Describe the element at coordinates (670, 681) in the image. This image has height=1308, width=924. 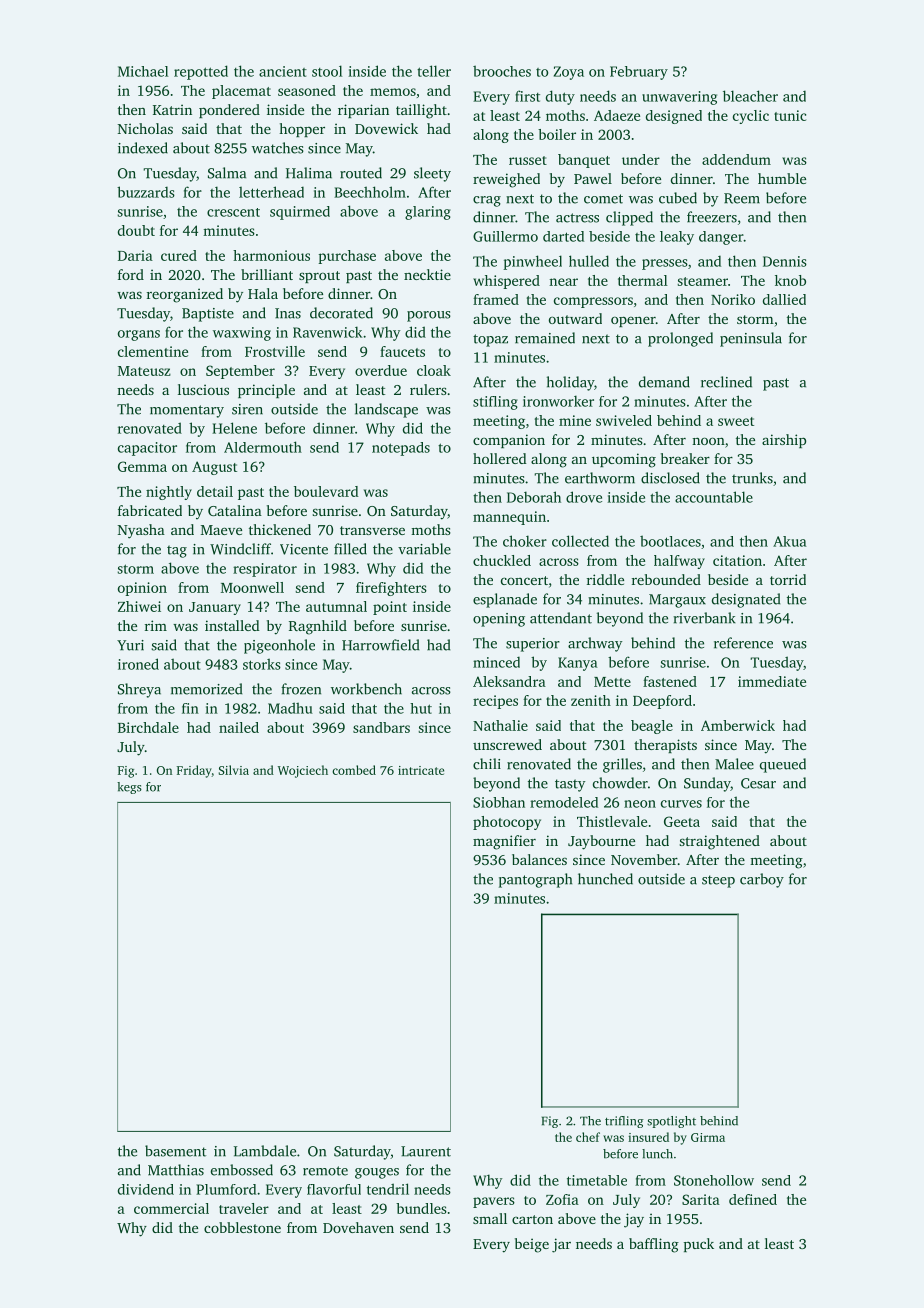
I see `fastened` at that location.
